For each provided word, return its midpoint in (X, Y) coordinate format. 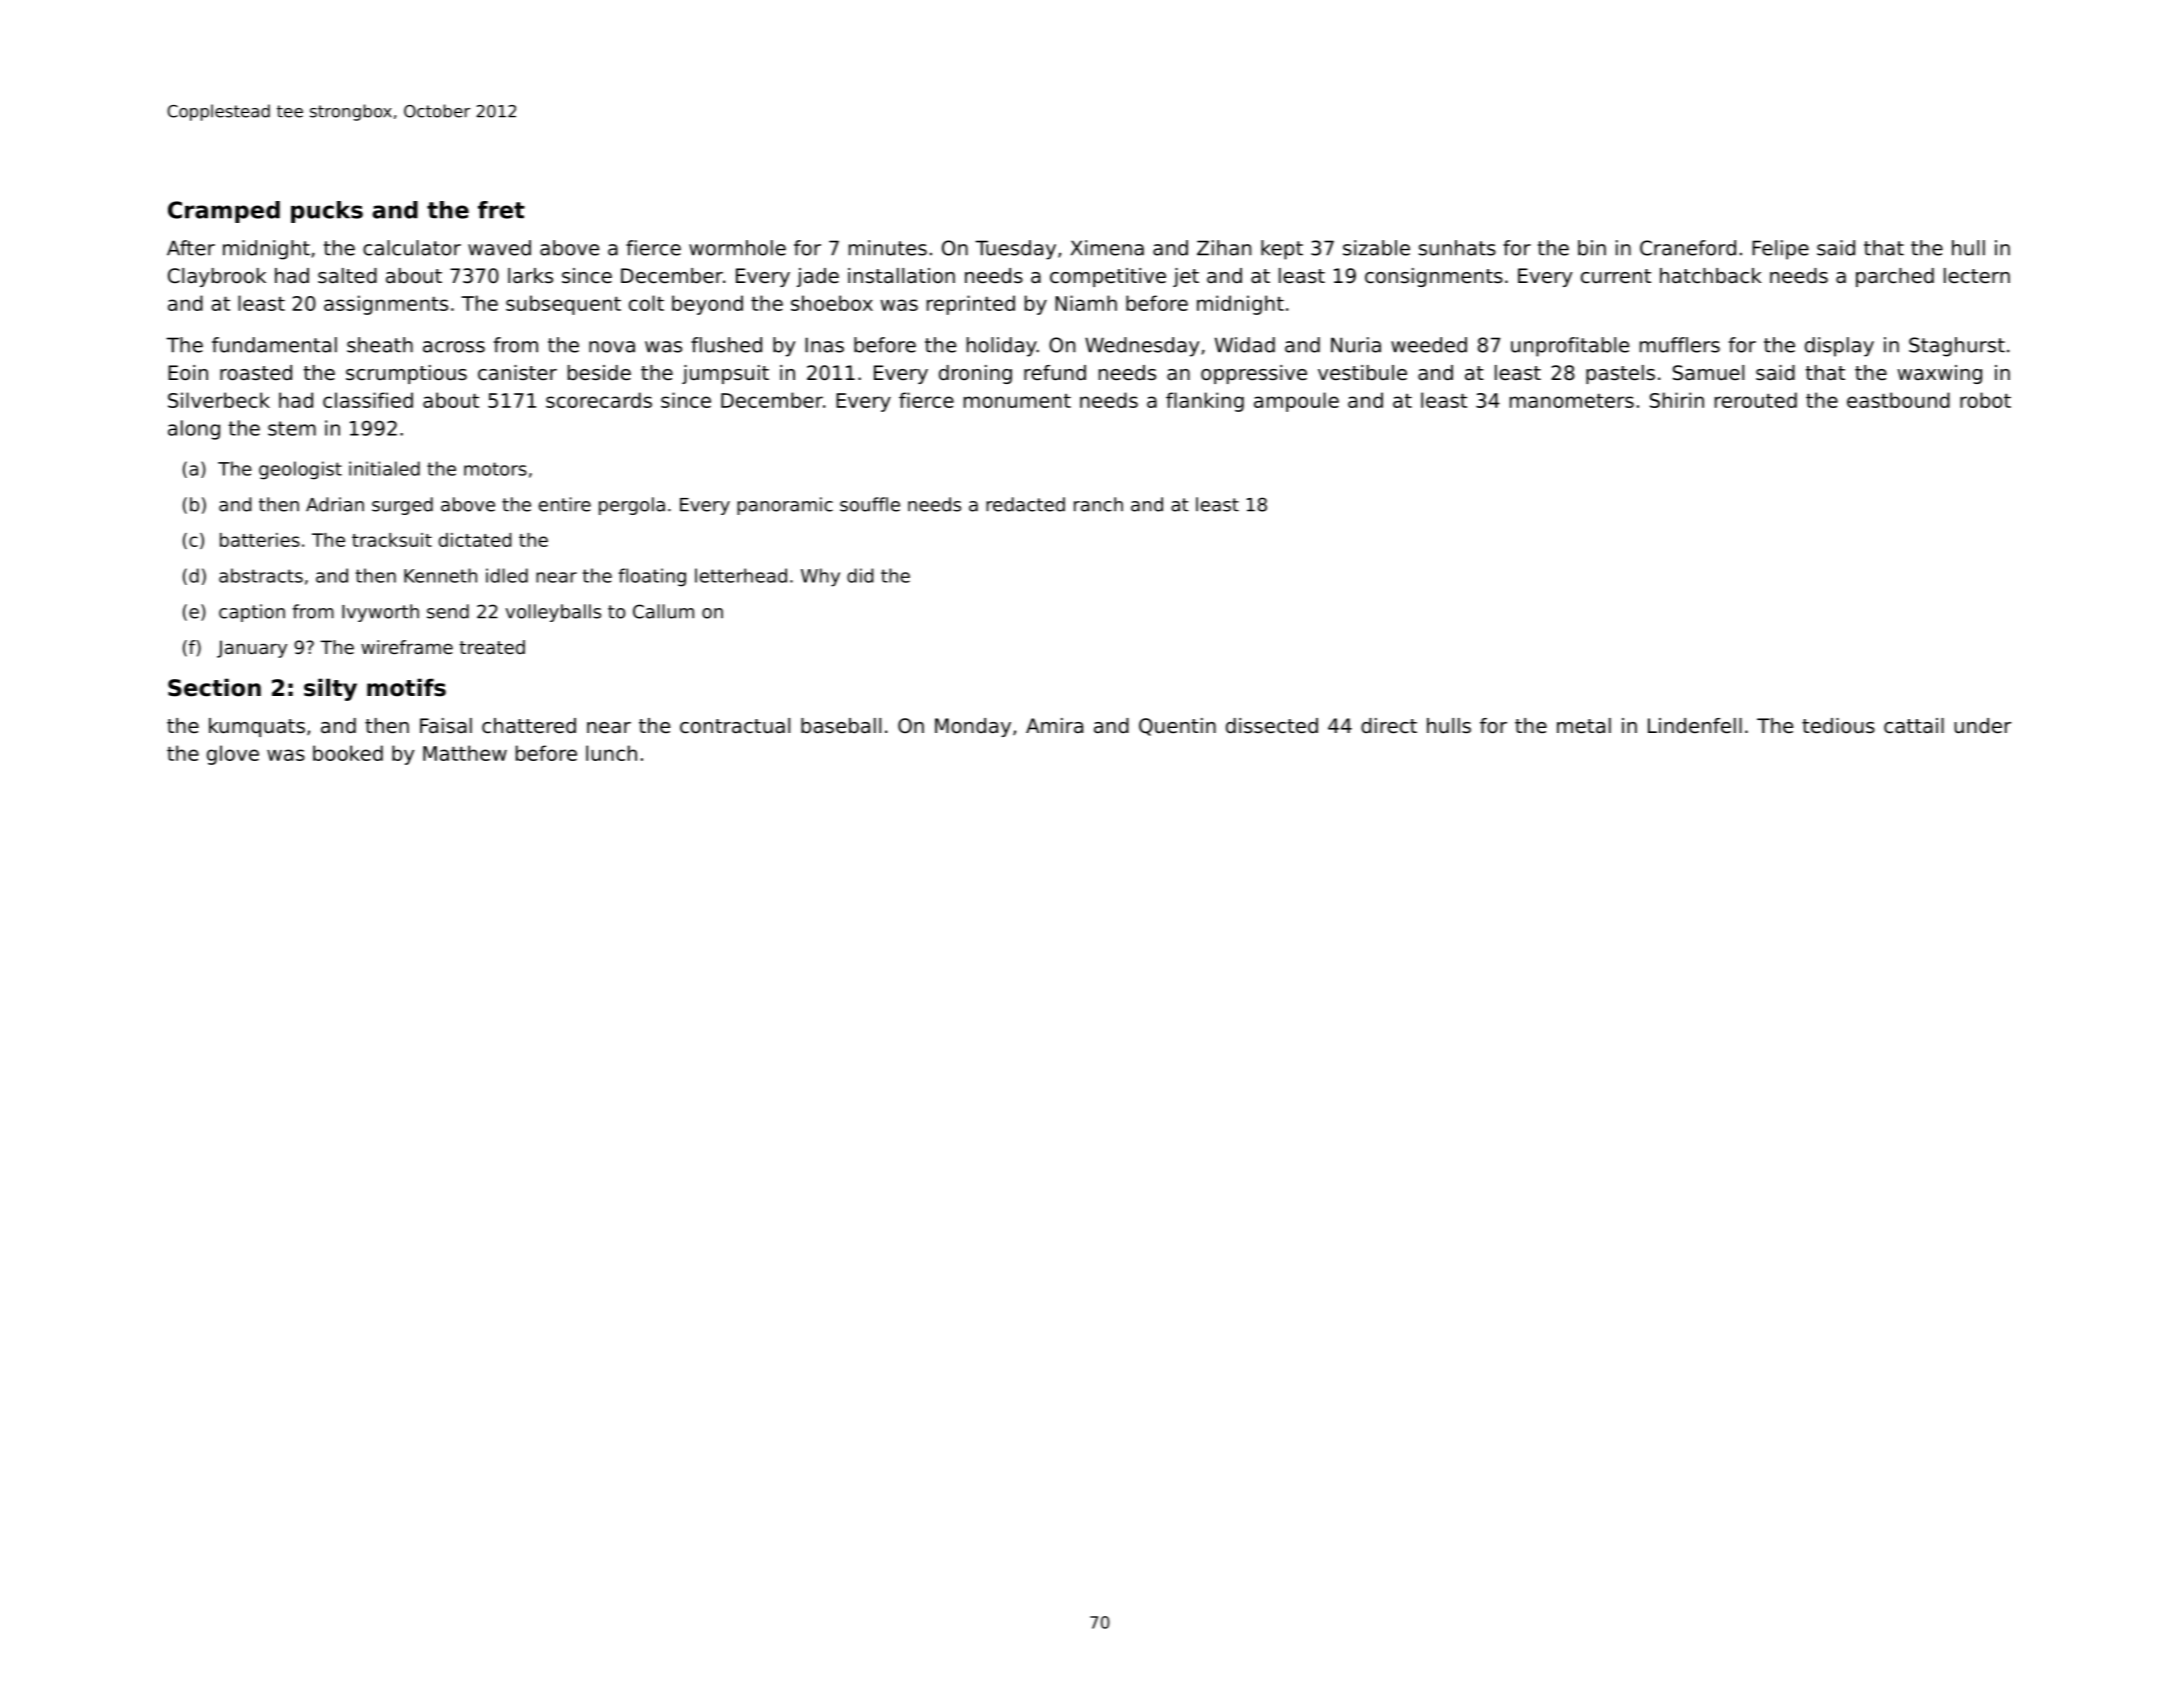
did (860, 575)
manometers (1572, 400)
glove (233, 755)
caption (252, 613)
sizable (1376, 248)
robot (1985, 400)
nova (612, 347)
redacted (1025, 504)
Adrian (335, 504)
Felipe (1780, 250)
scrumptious (406, 374)
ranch (1098, 504)
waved (499, 248)
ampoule (1296, 402)
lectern (1977, 276)
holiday (1002, 347)
